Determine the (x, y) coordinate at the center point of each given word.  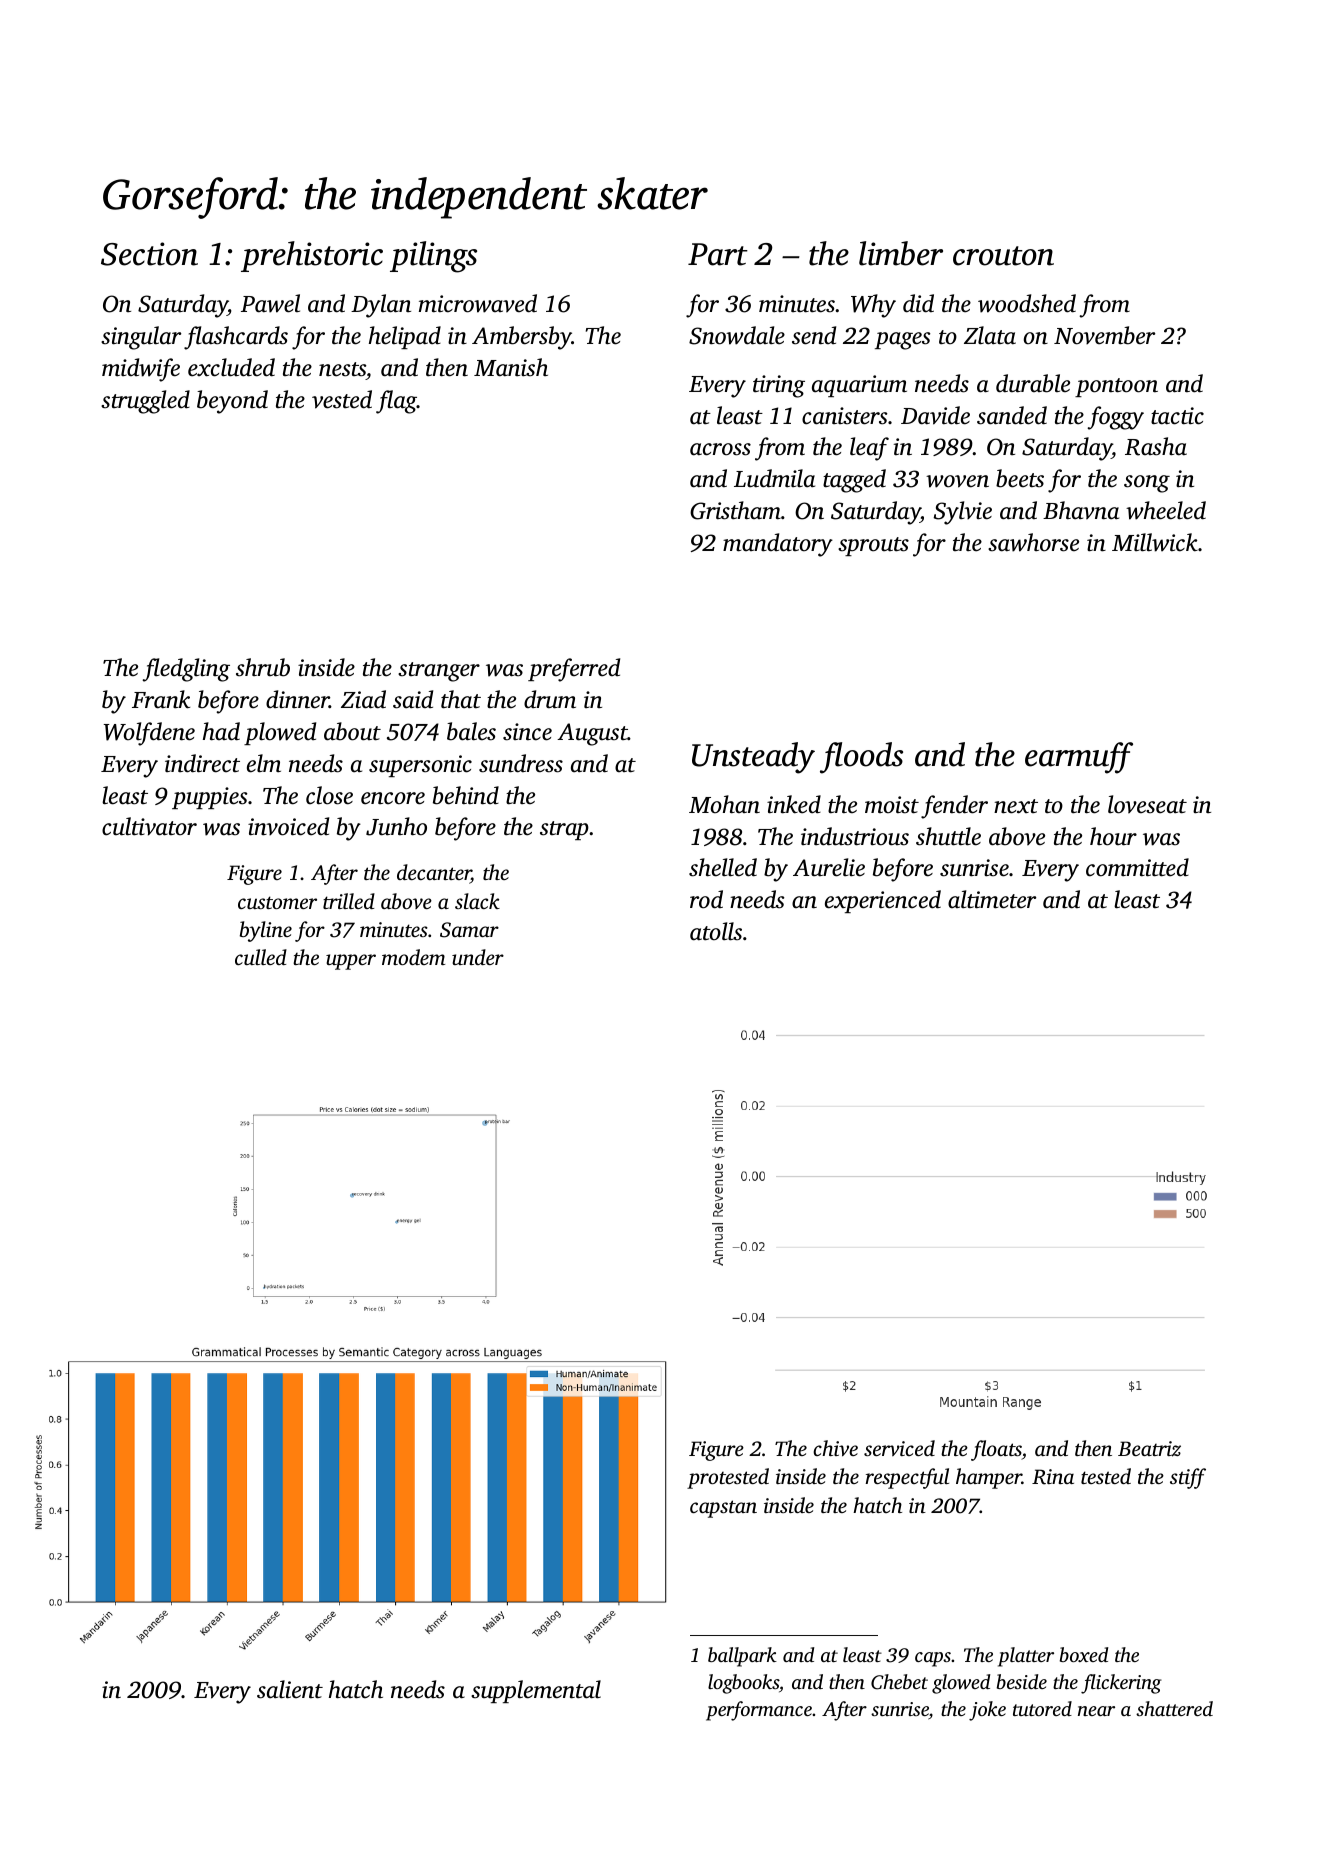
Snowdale (737, 335)
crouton (1003, 256)
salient (290, 1689)
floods (861, 758)
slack (477, 901)
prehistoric (312, 256)
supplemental (536, 1691)
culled (261, 957)
